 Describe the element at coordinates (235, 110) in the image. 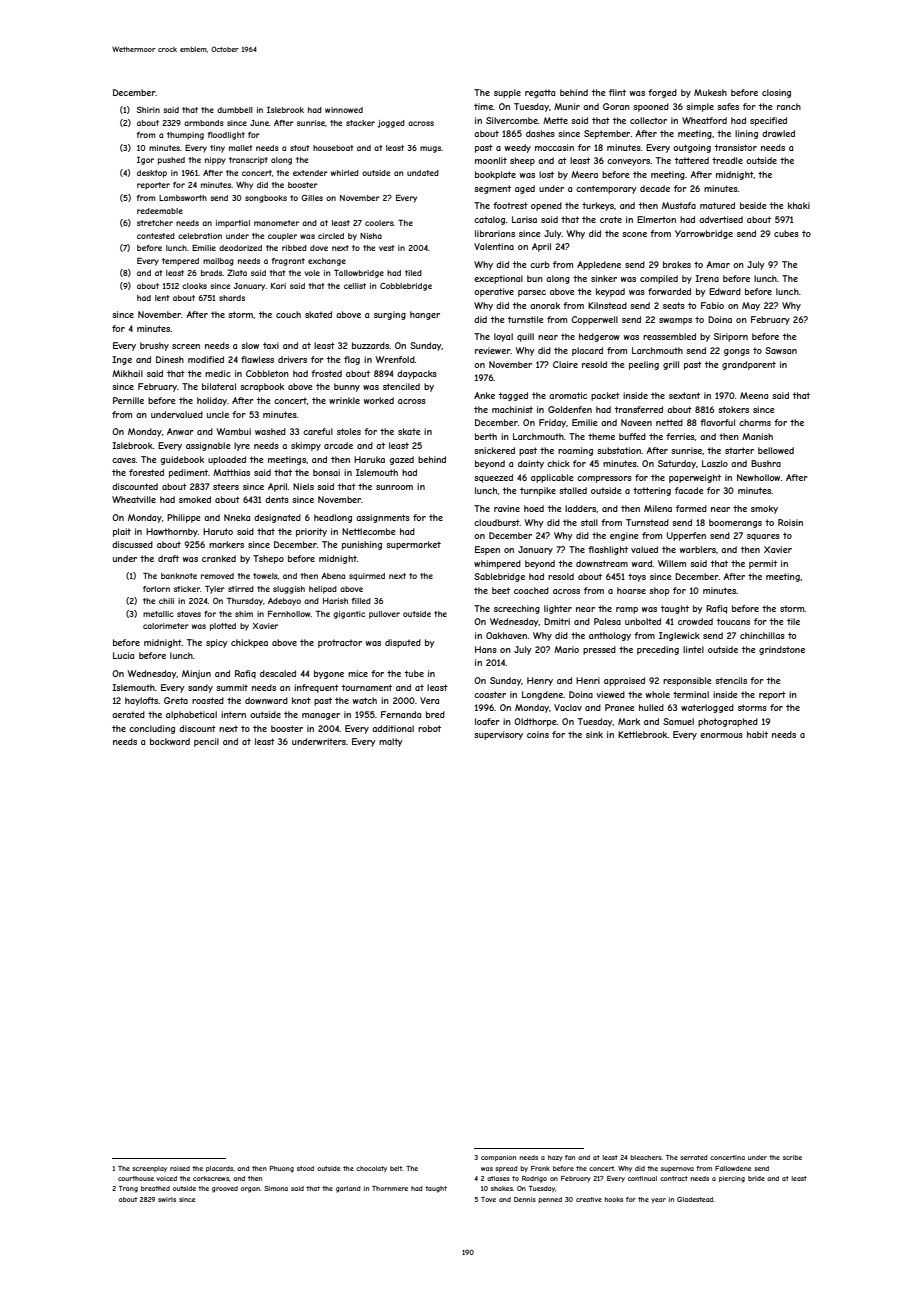

I see `dumbbell` at that location.
